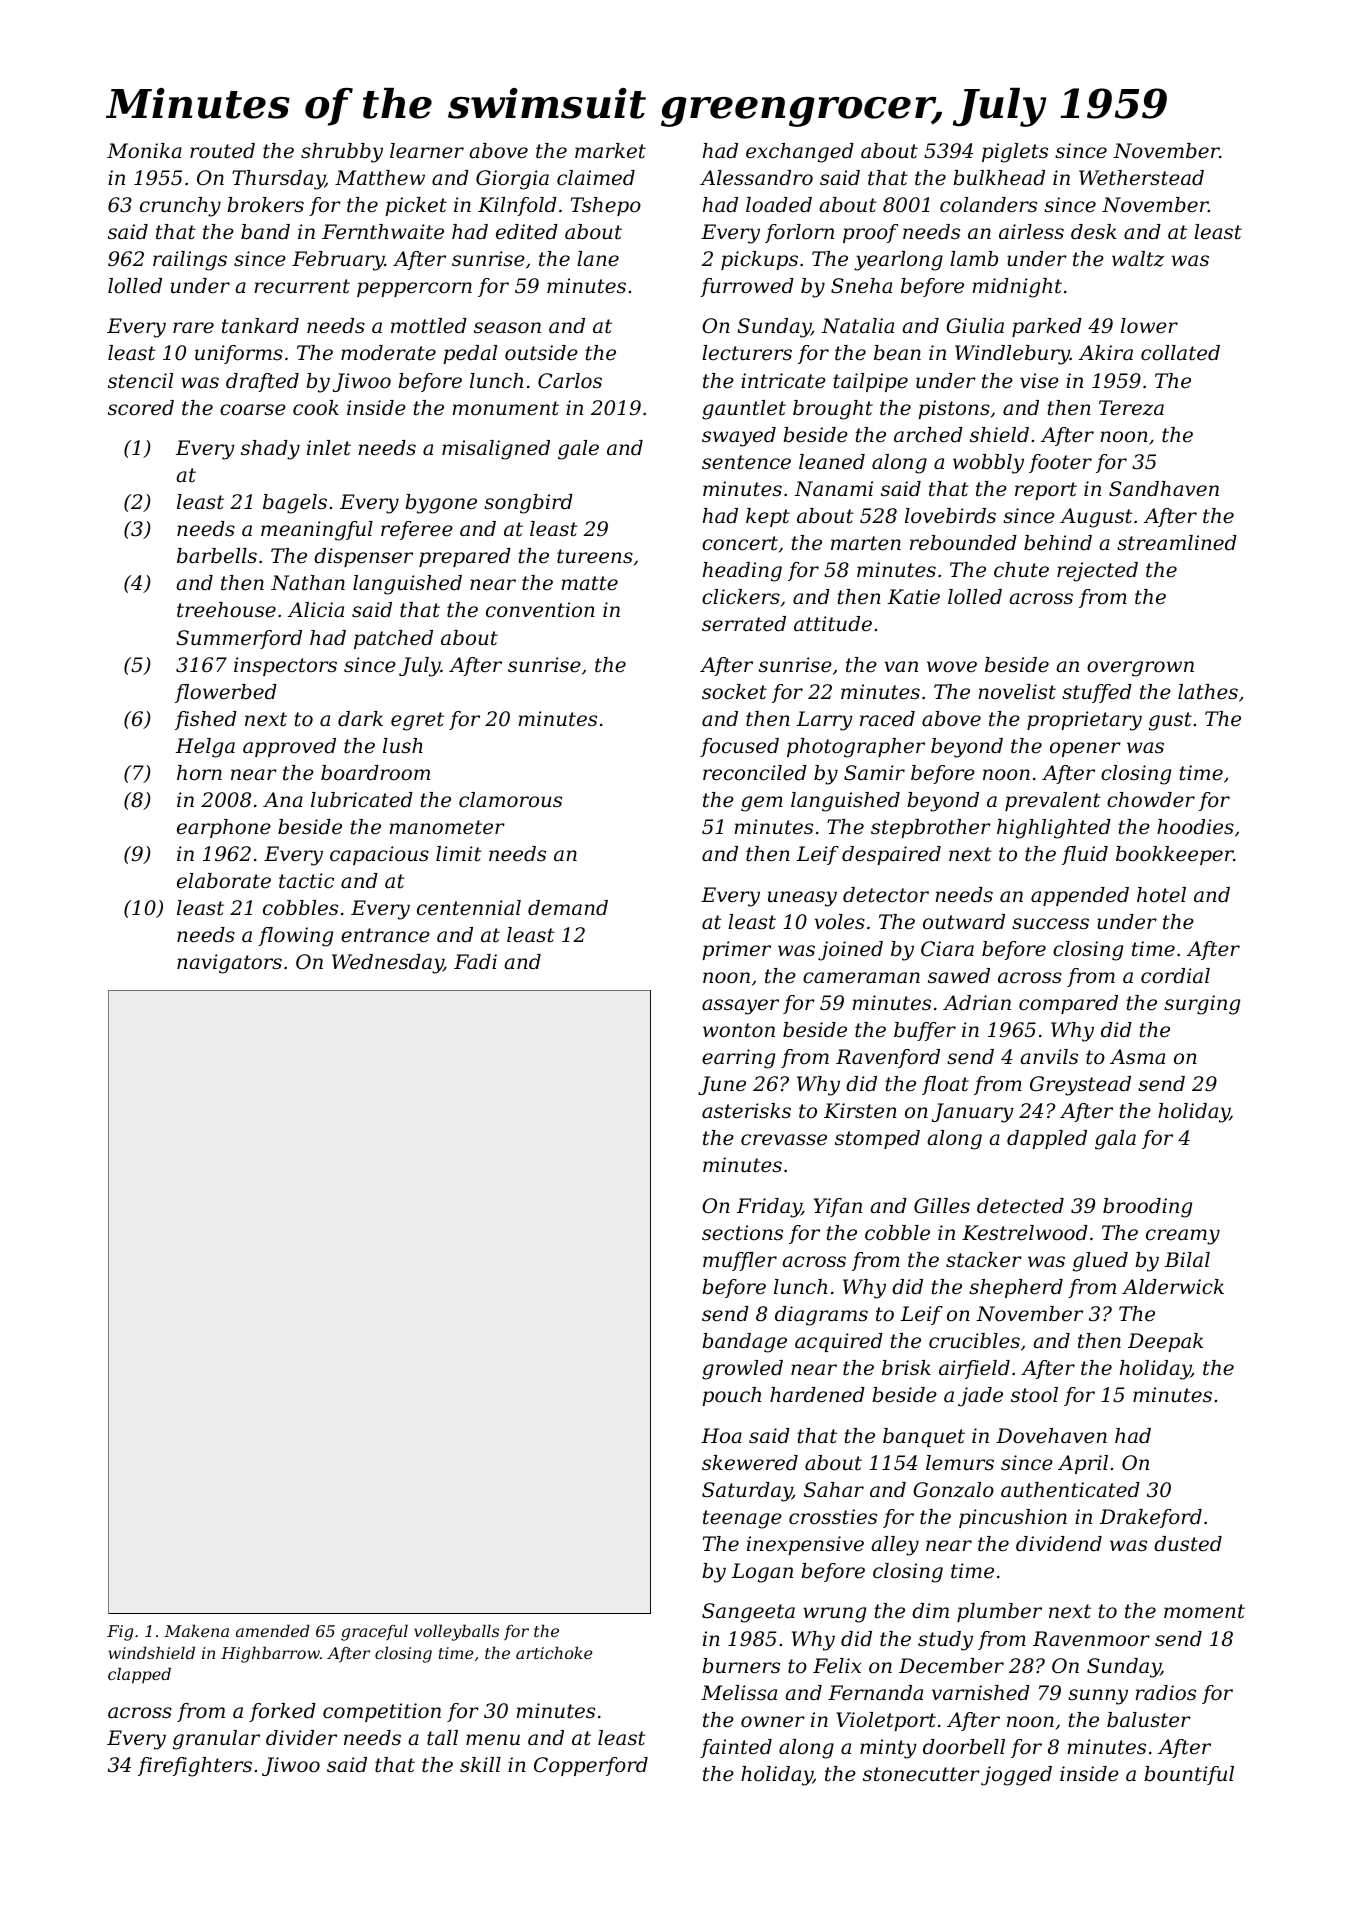  What do you see at coordinates (817, 1395) in the screenshot?
I see `hardened` at bounding box center [817, 1395].
